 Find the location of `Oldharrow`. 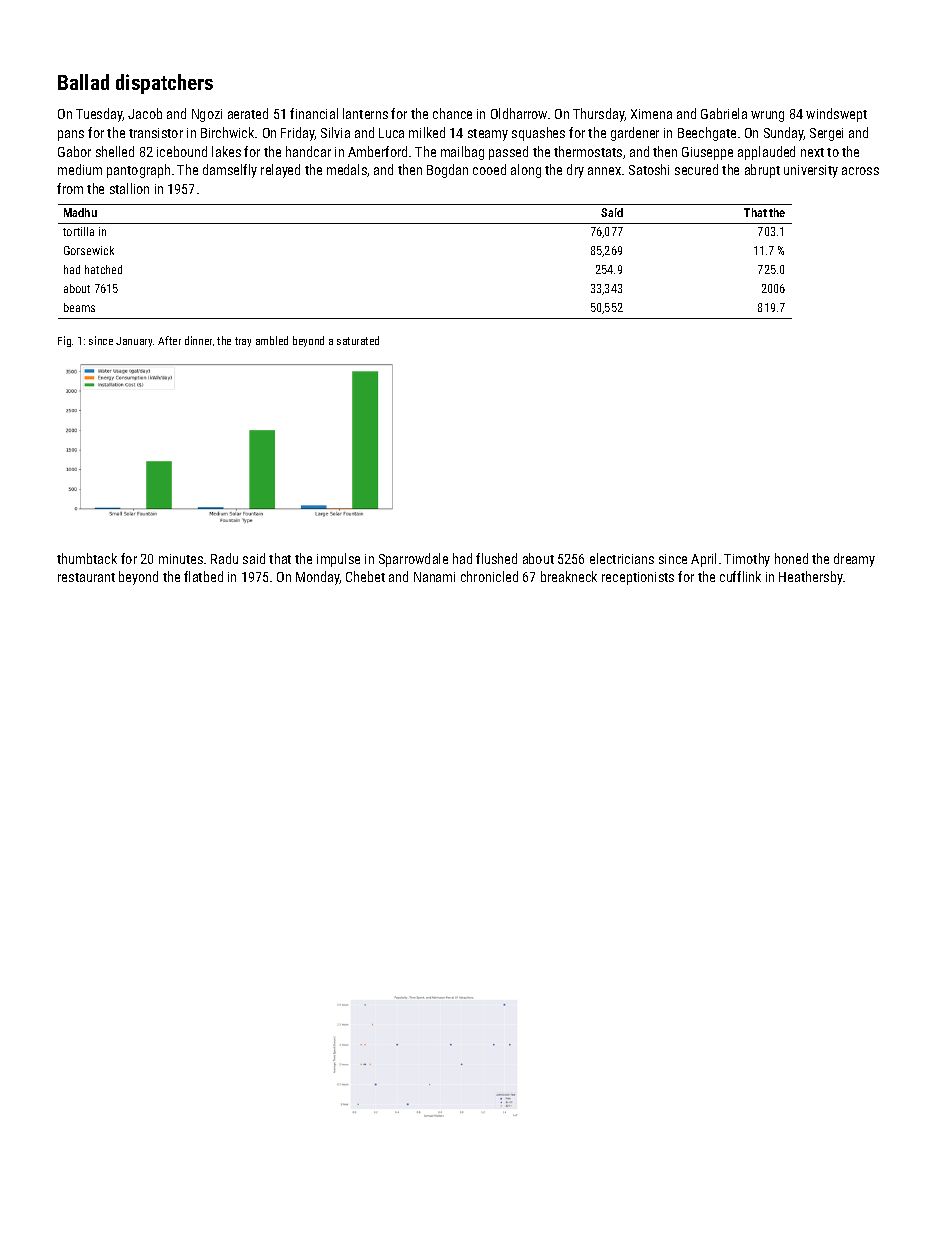

Oldharrow is located at coordinates (519, 113).
